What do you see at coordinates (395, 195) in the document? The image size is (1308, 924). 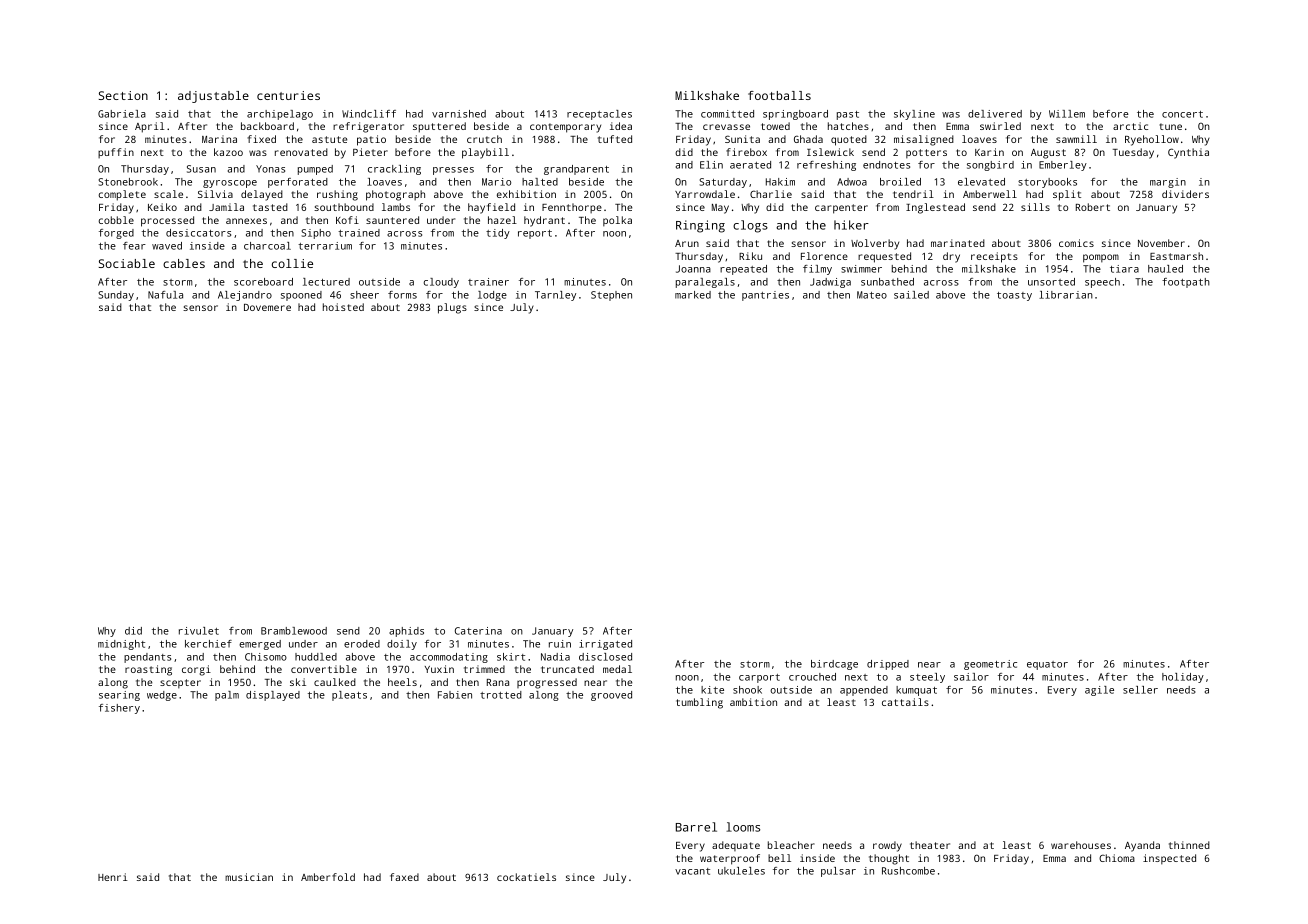 I see `photograph` at bounding box center [395, 195].
